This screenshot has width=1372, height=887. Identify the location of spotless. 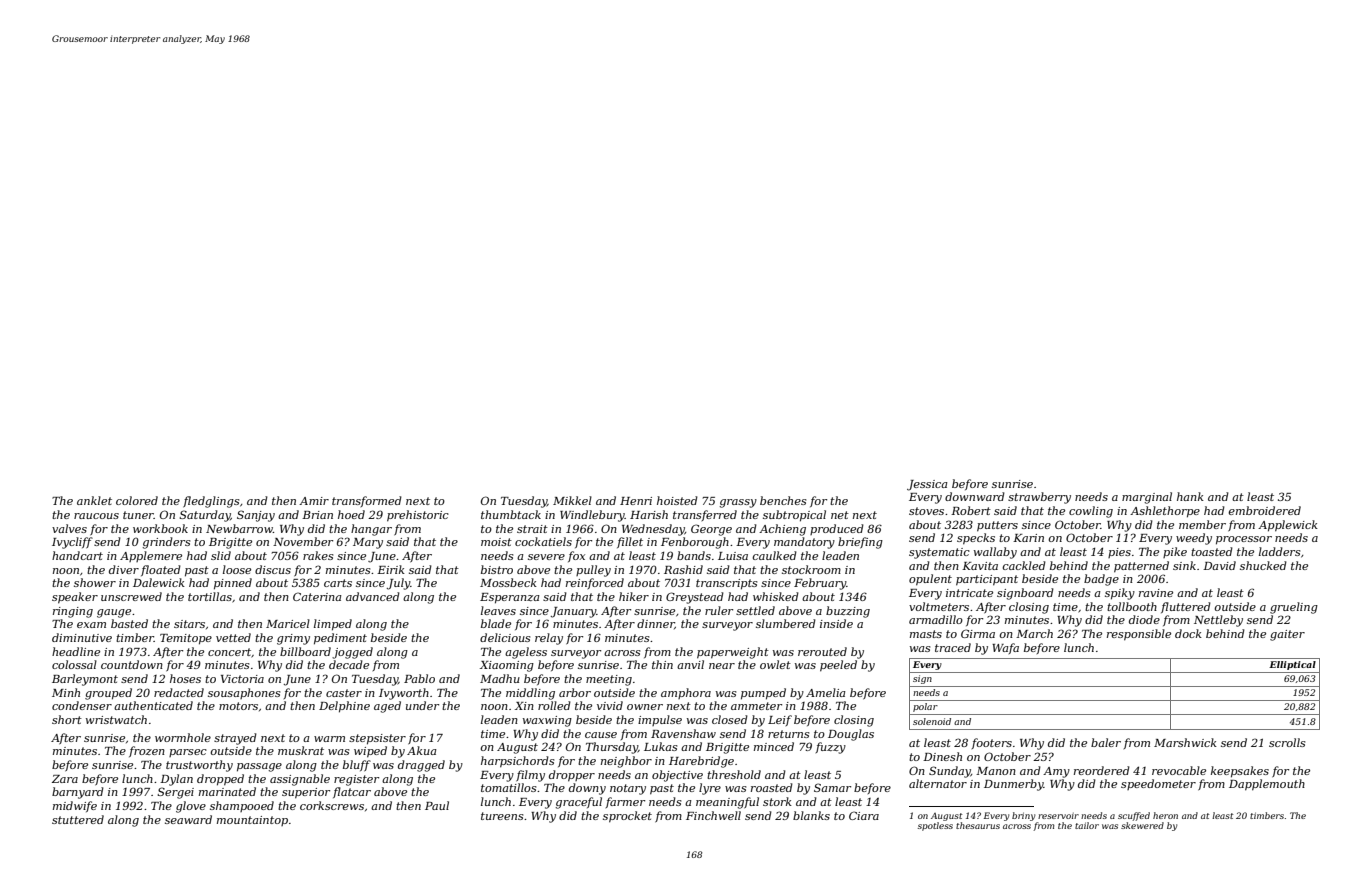
(935, 826).
